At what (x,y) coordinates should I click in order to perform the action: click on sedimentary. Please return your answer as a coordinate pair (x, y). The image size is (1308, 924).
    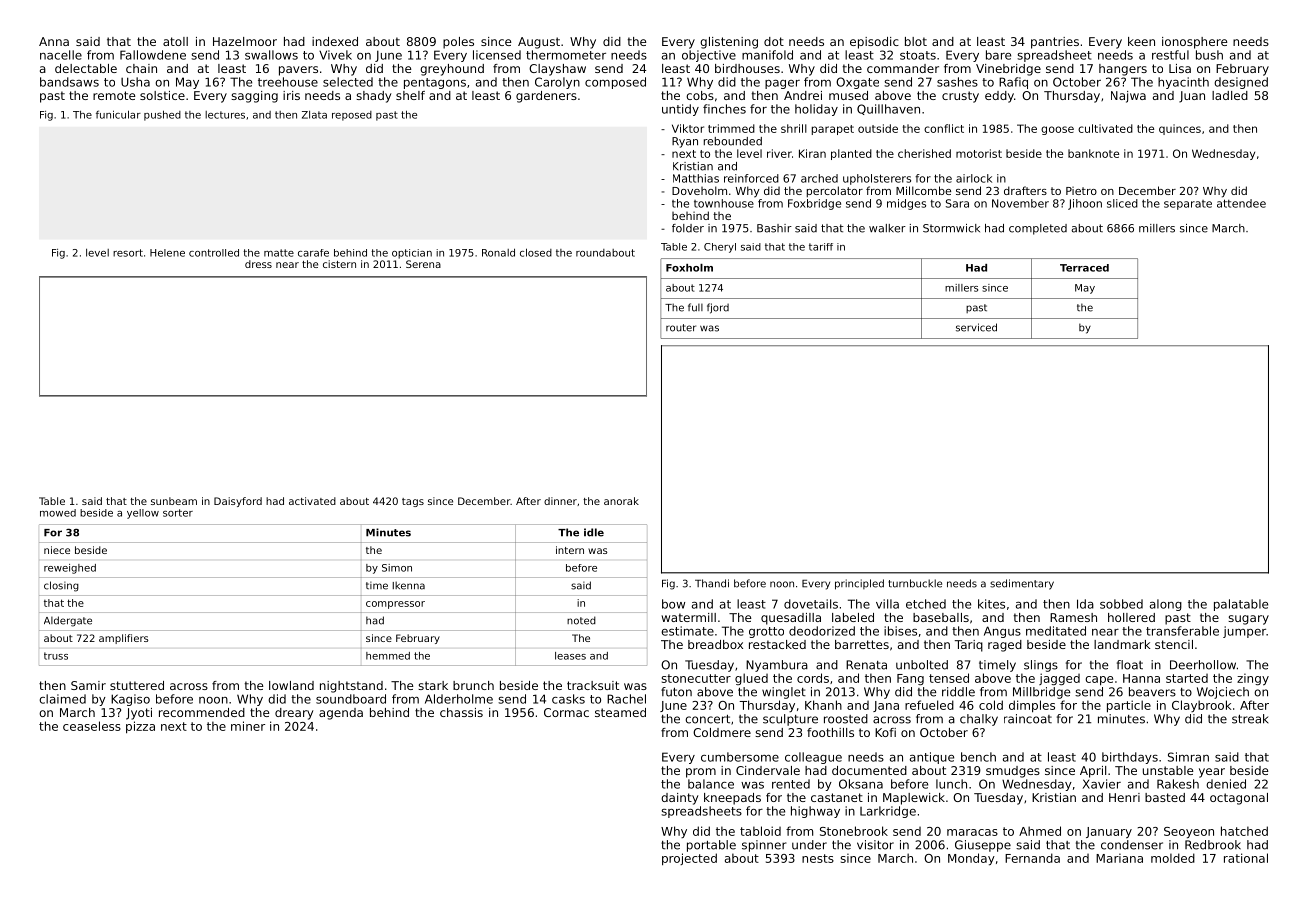
    Looking at the image, I should click on (1022, 584).
